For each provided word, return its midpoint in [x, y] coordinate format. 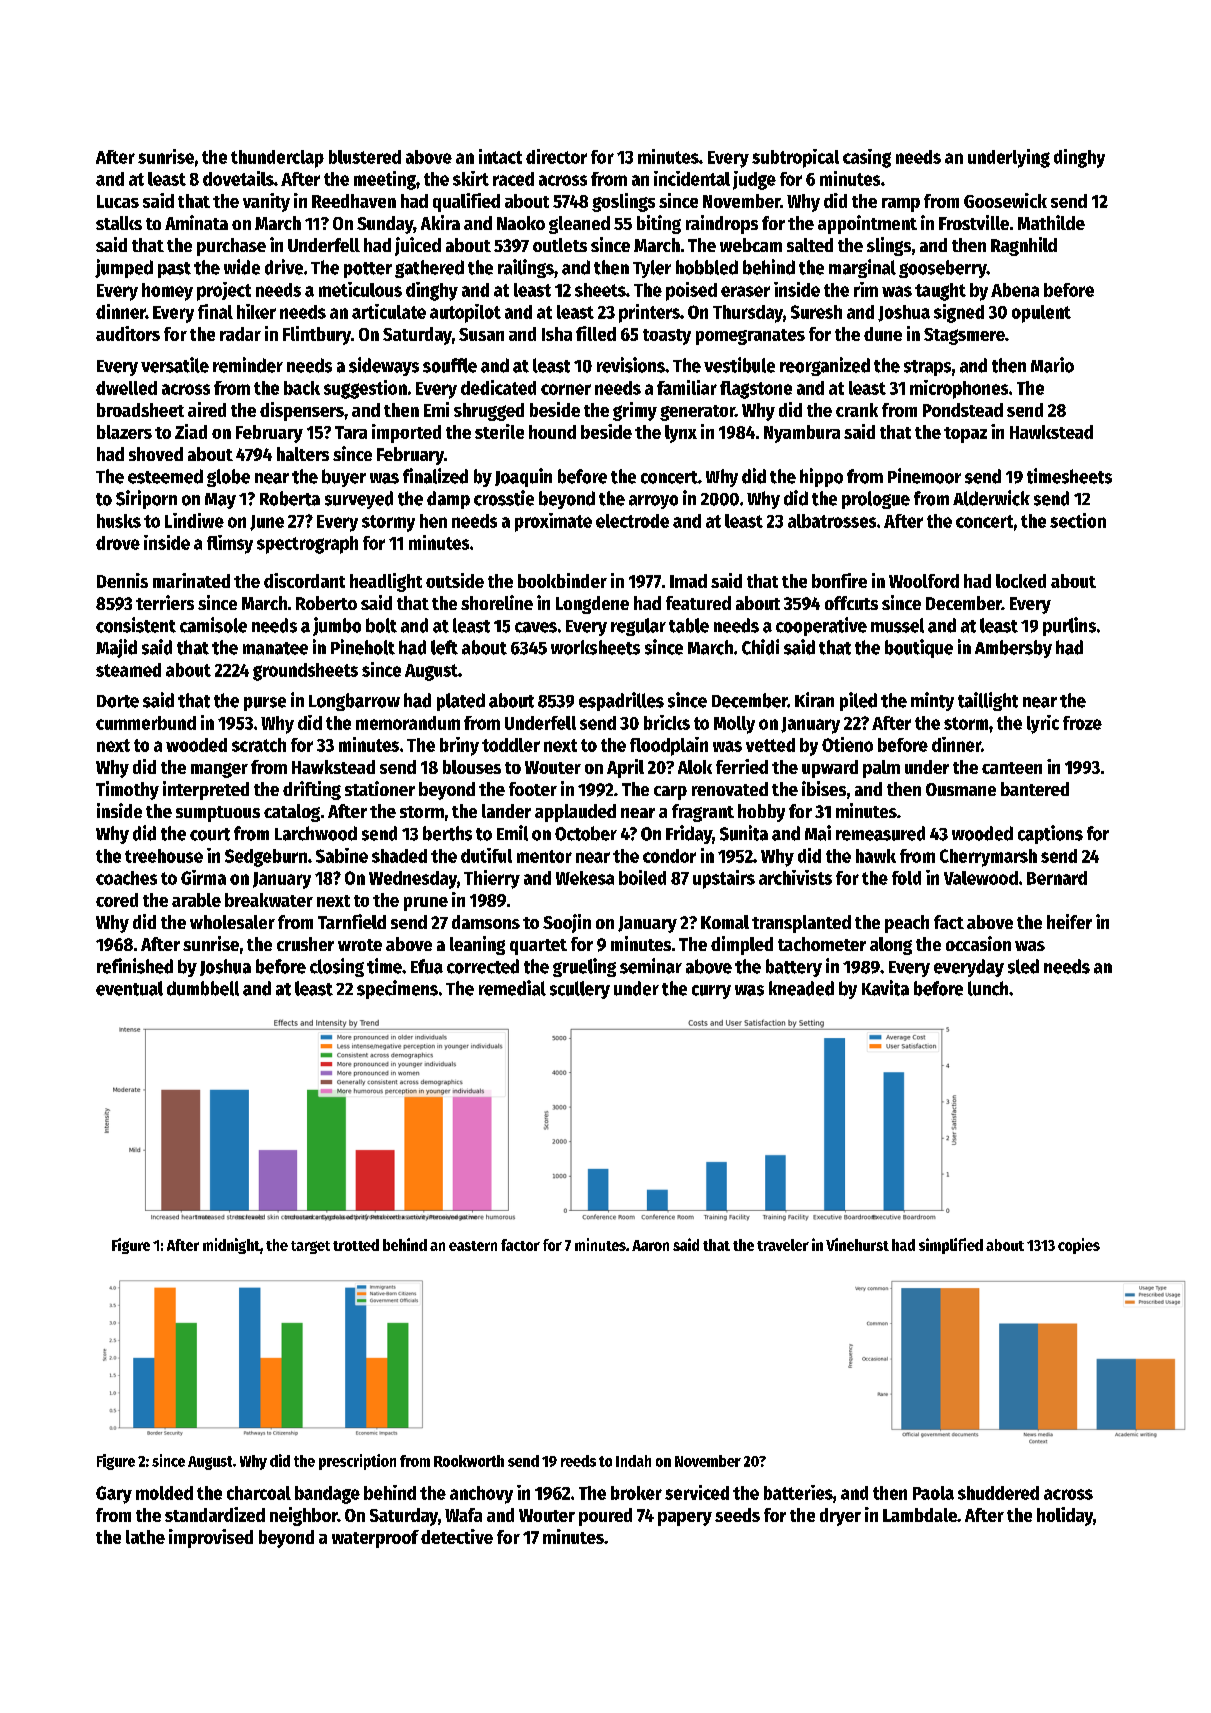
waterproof [375, 1539]
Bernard [1057, 878]
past [174, 270]
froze [1082, 723]
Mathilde [1051, 222]
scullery [580, 990]
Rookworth [469, 1461]
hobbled [707, 267]
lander [506, 811]
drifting [312, 790]
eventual [129, 988]
